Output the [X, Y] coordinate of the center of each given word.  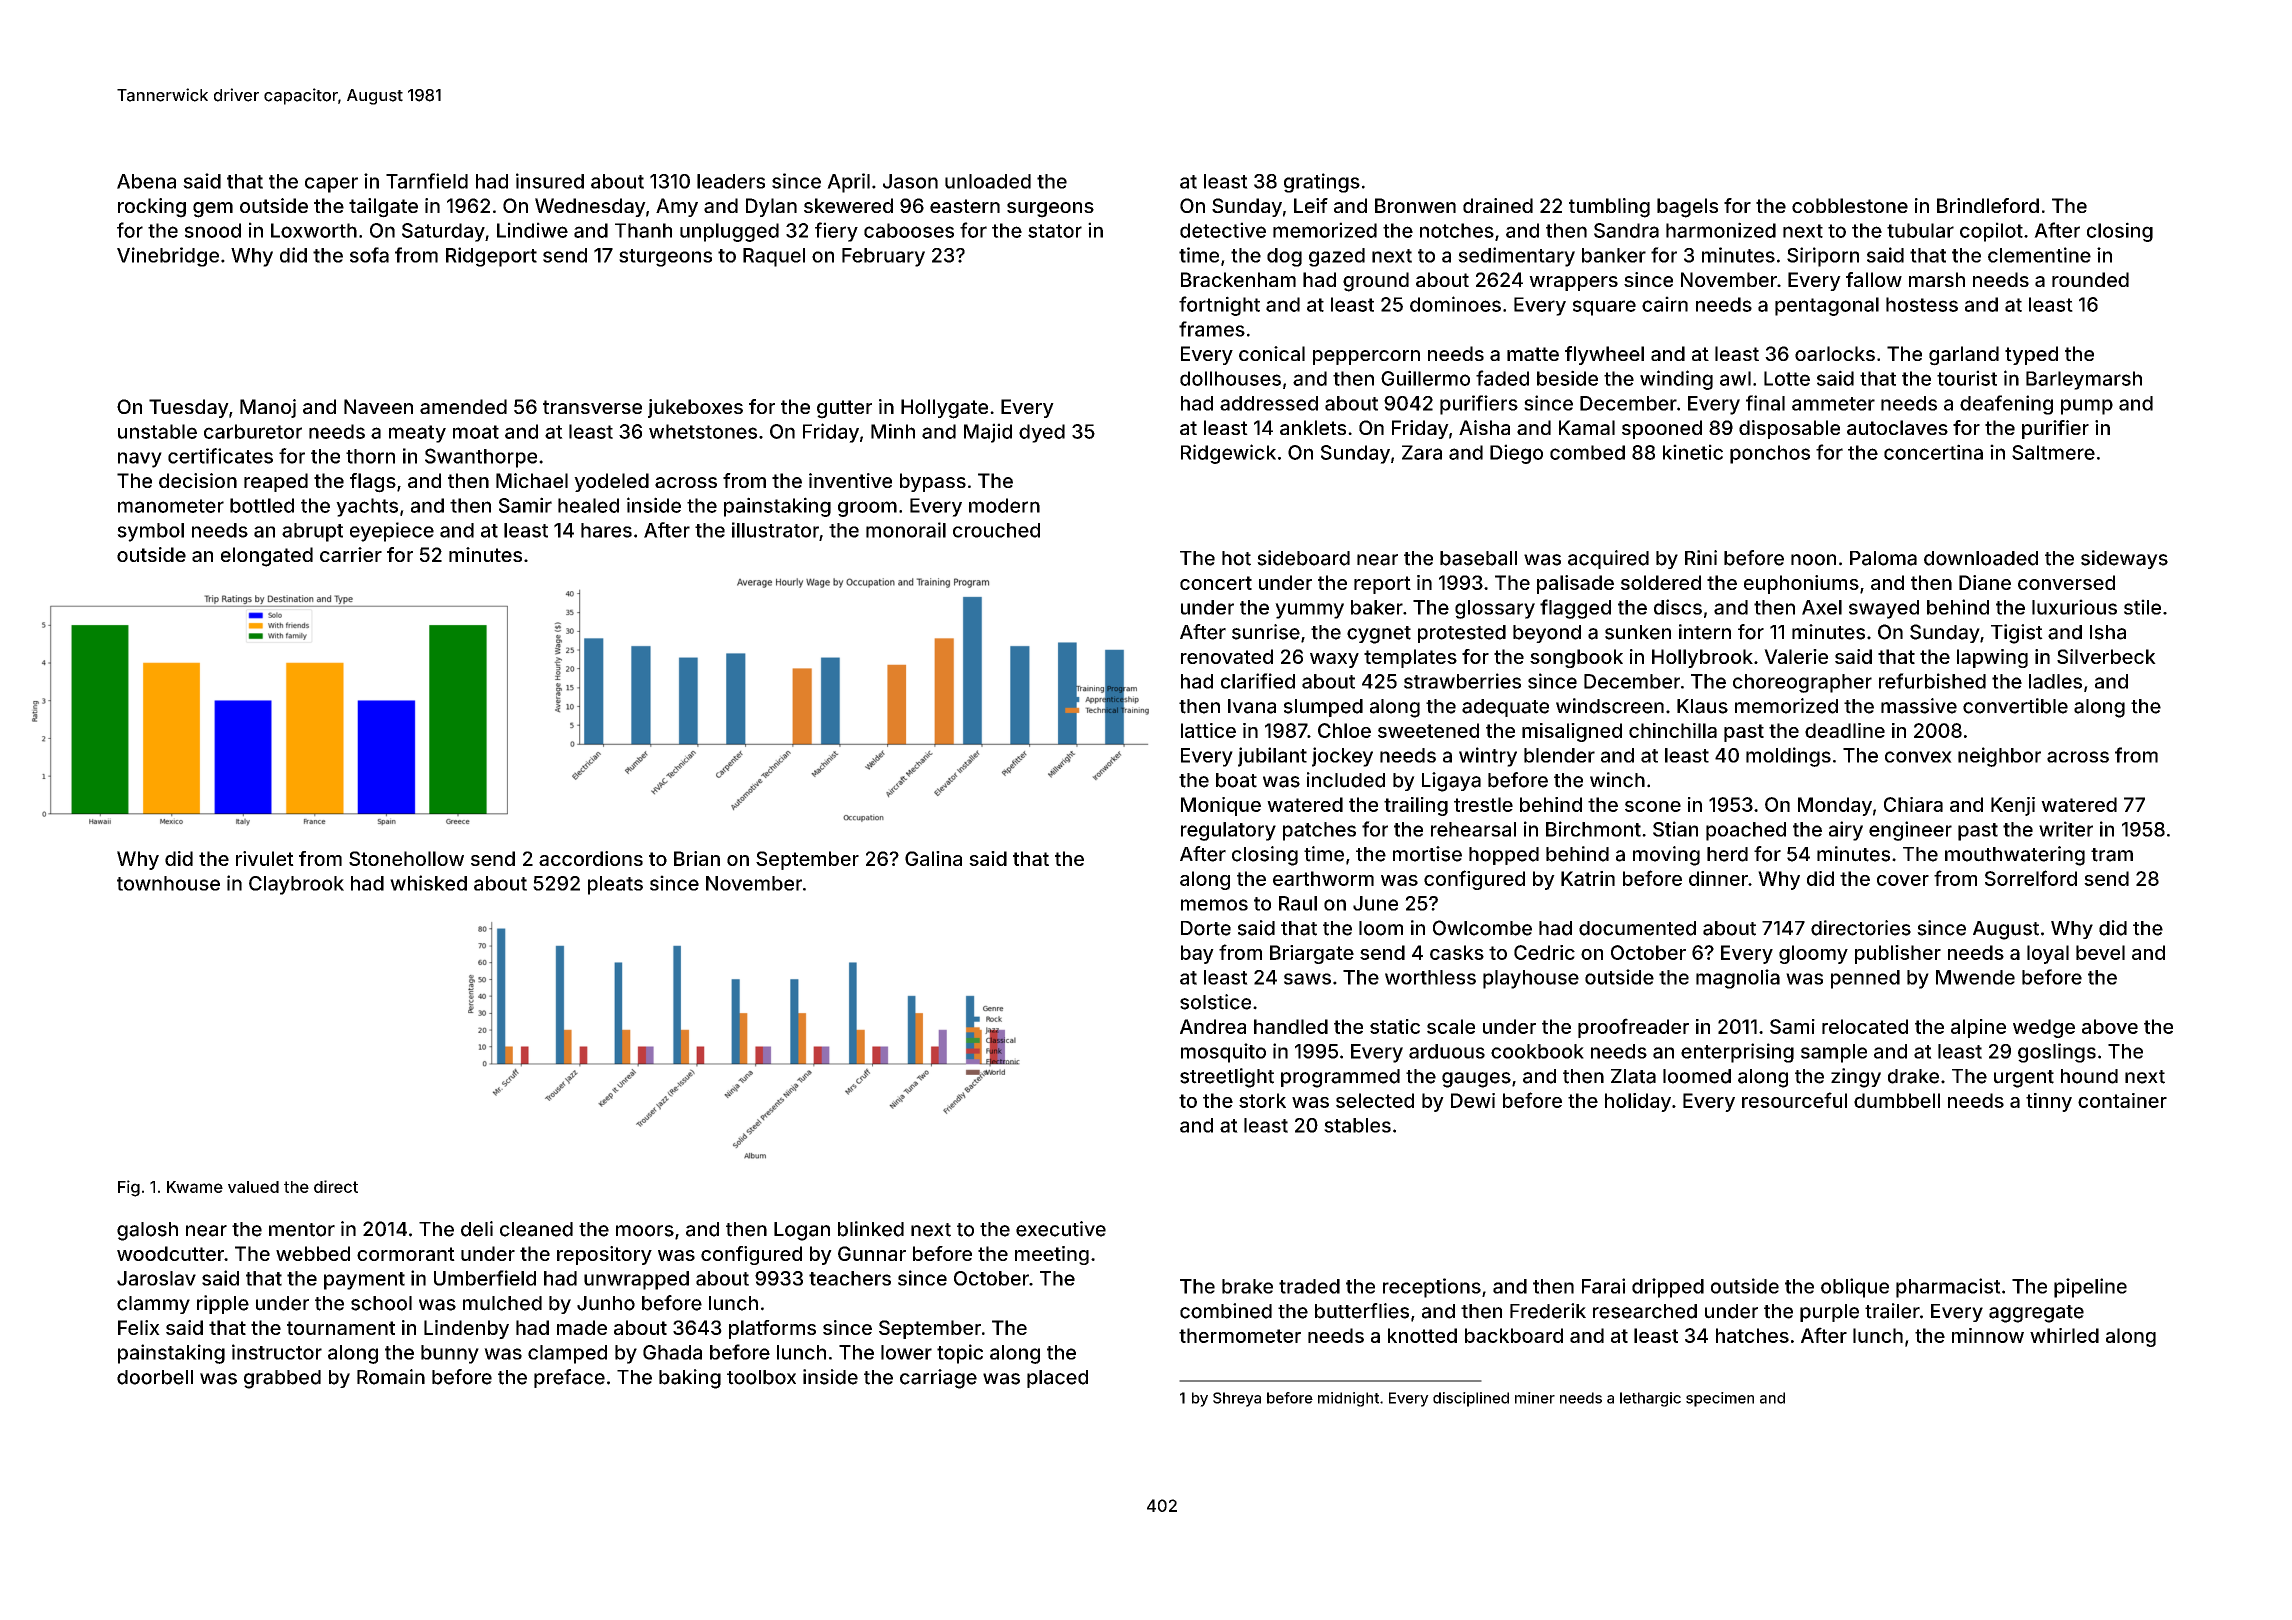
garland [1964, 356]
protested [1462, 634]
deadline [1845, 730]
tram [2112, 855]
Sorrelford [2031, 878]
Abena [146, 181]
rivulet [265, 858]
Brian [697, 858]
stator [1055, 231]
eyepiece [392, 532]
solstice [1215, 1002]
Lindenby [466, 1329]
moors [645, 1231]
